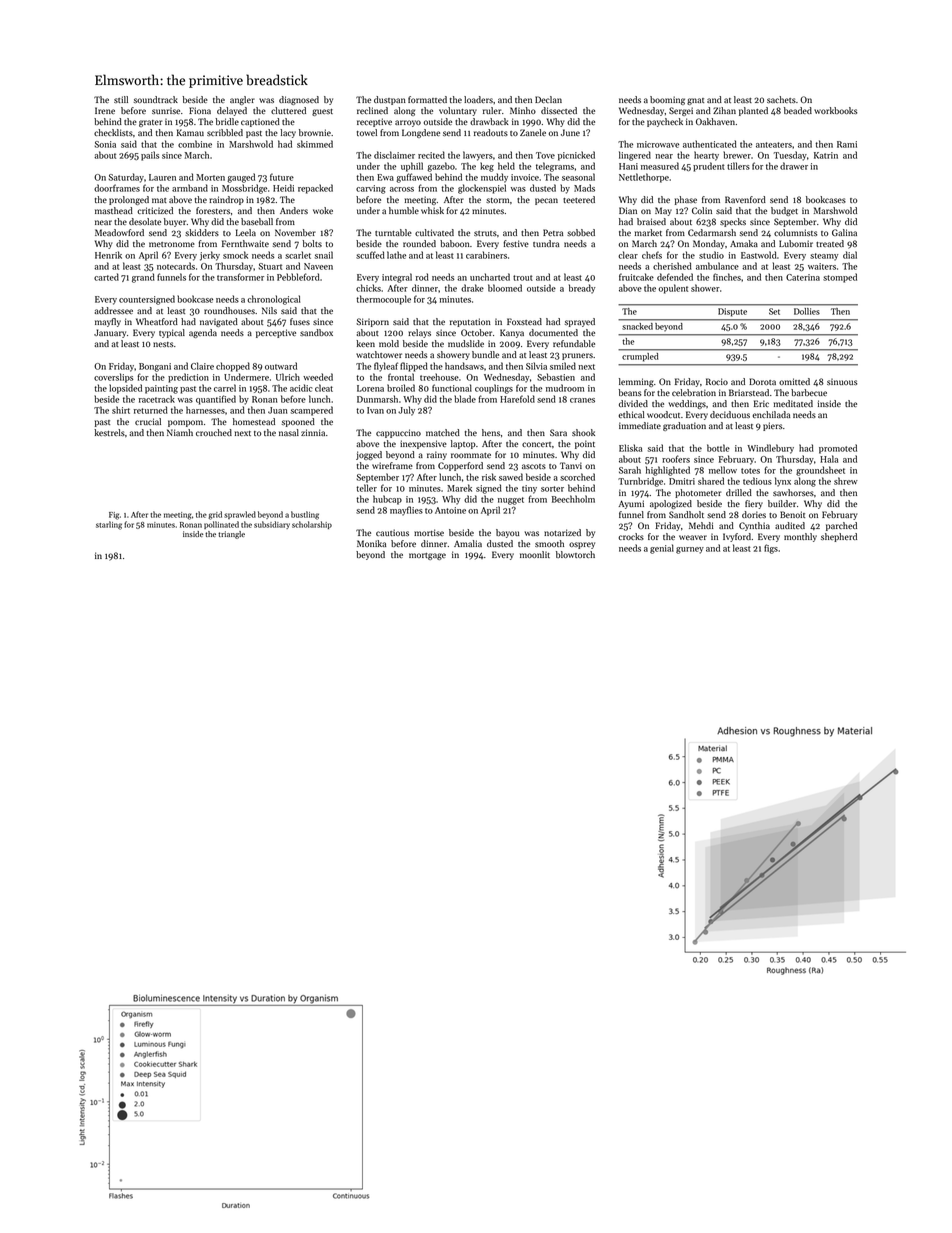 The image size is (952, 1233). What do you see at coordinates (660, 166) in the screenshot?
I see `measured` at bounding box center [660, 166].
